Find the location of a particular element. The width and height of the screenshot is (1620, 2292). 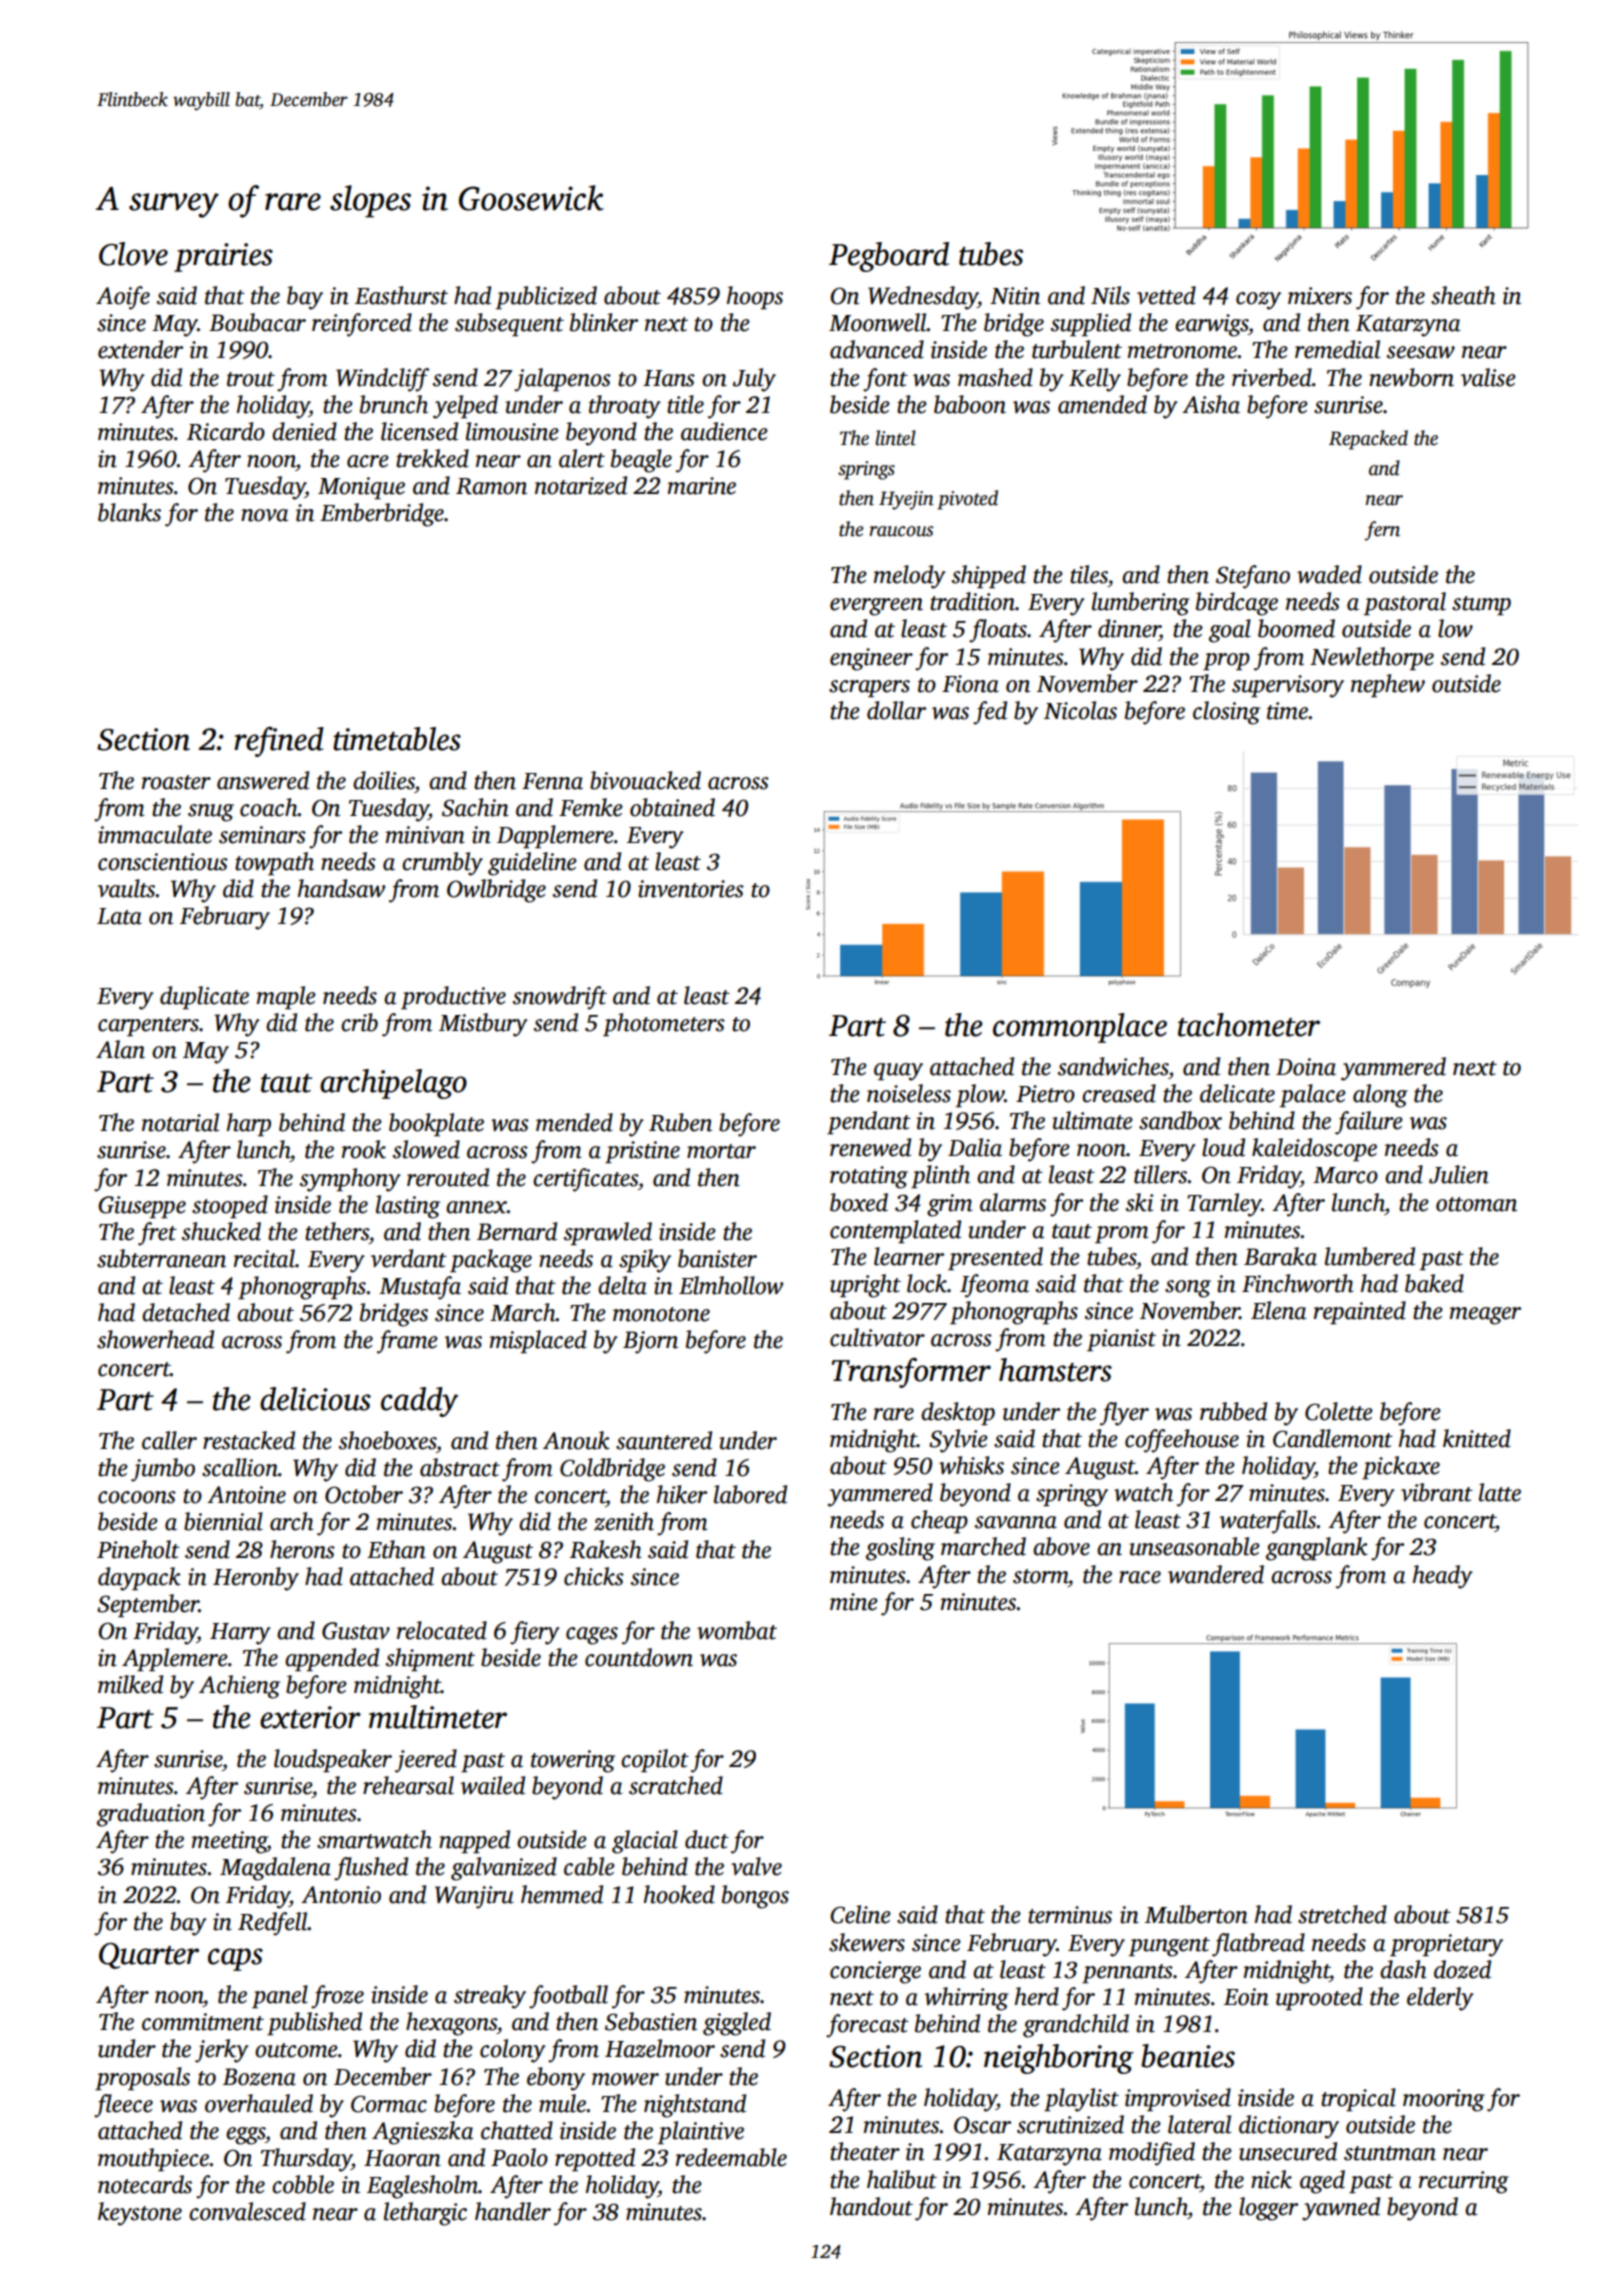

knitted is located at coordinates (1477, 1438).
